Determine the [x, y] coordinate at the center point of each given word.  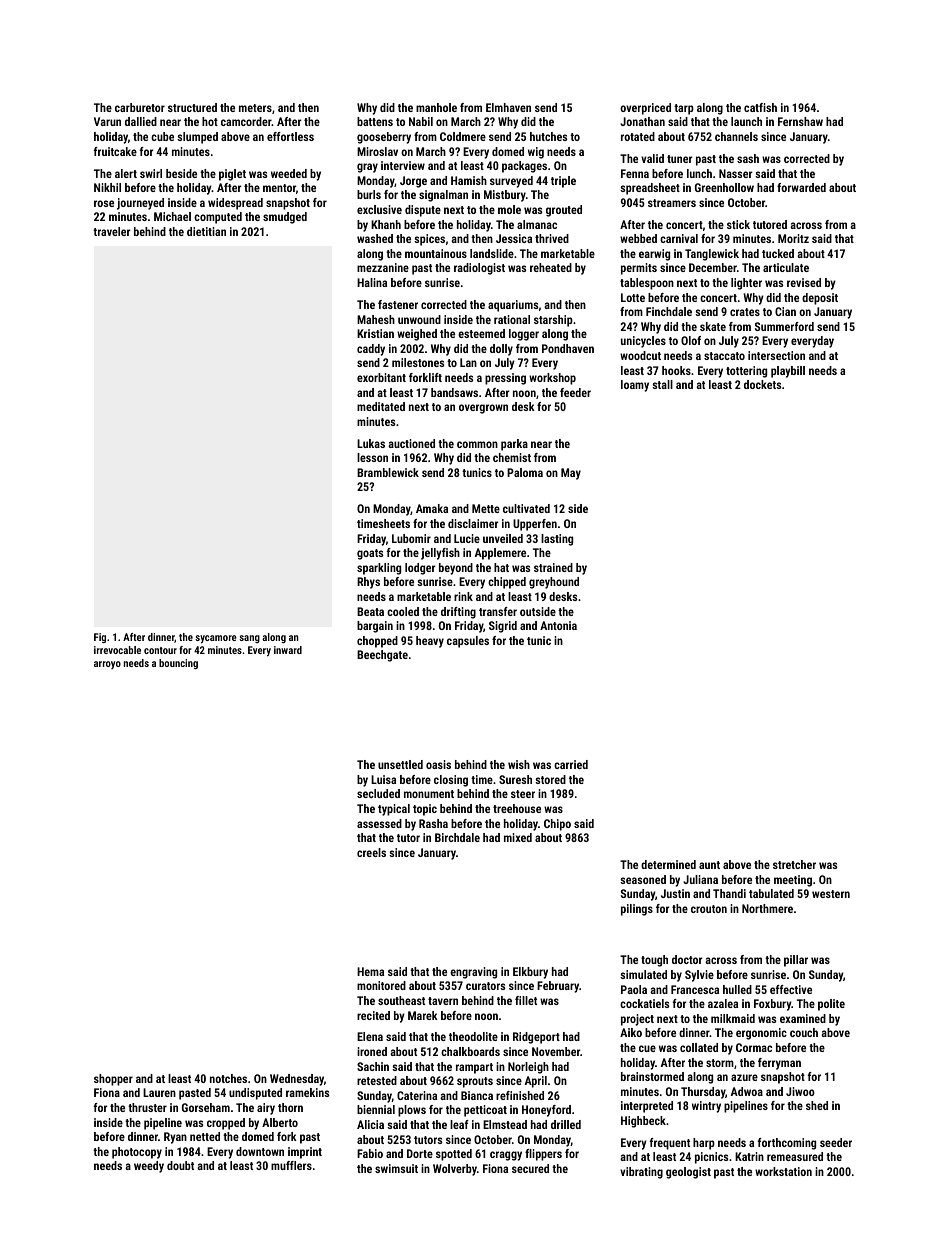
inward [288, 650]
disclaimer [473, 523]
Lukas [371, 443]
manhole [436, 107]
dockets [762, 384]
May [571, 474]
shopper [113, 1080]
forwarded [801, 187]
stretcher [794, 864]
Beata [370, 611]
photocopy [137, 1153]
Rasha [433, 823]
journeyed [140, 204]
